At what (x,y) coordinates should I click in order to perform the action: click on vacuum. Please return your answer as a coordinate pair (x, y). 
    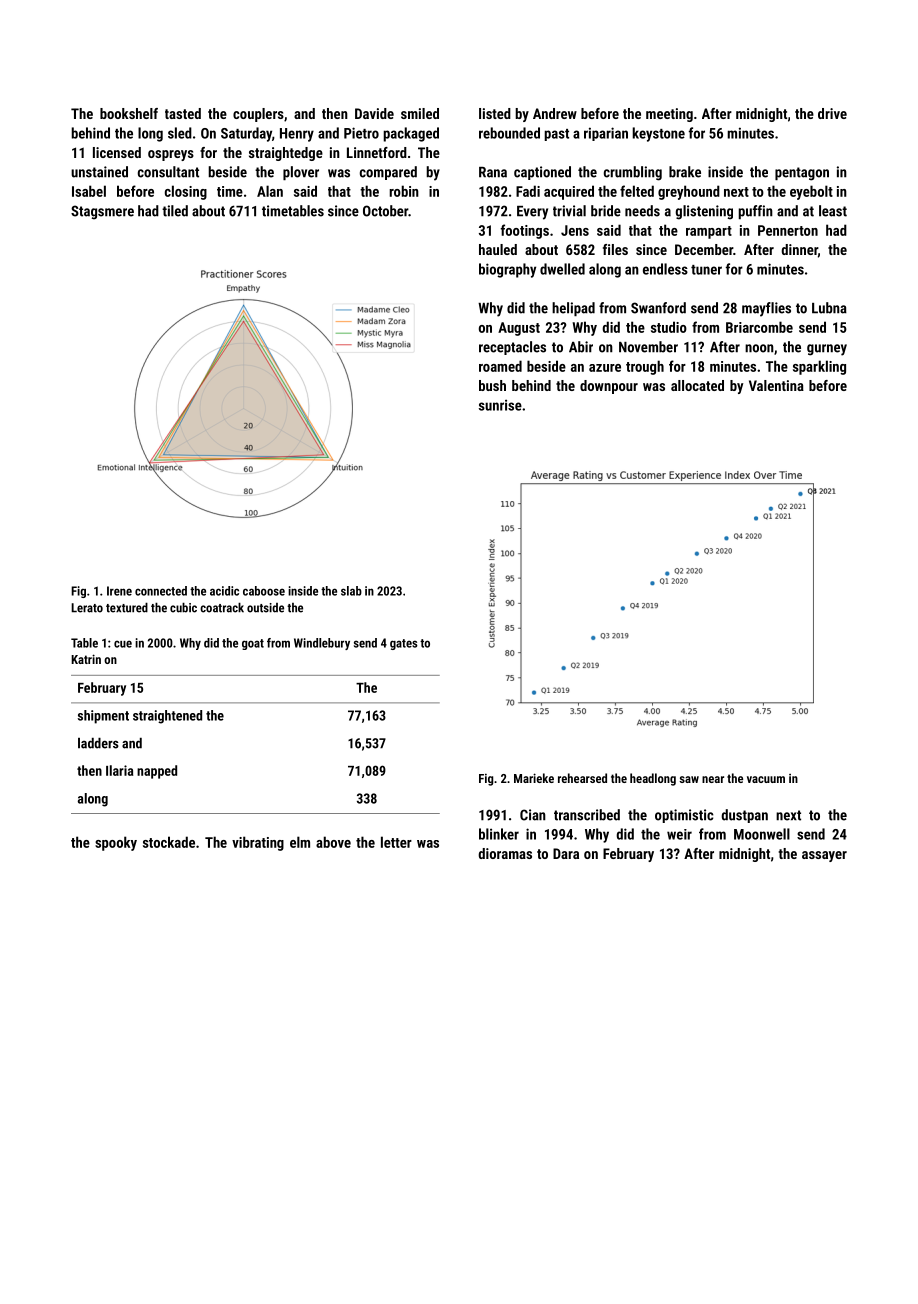
    Looking at the image, I should click on (766, 779).
